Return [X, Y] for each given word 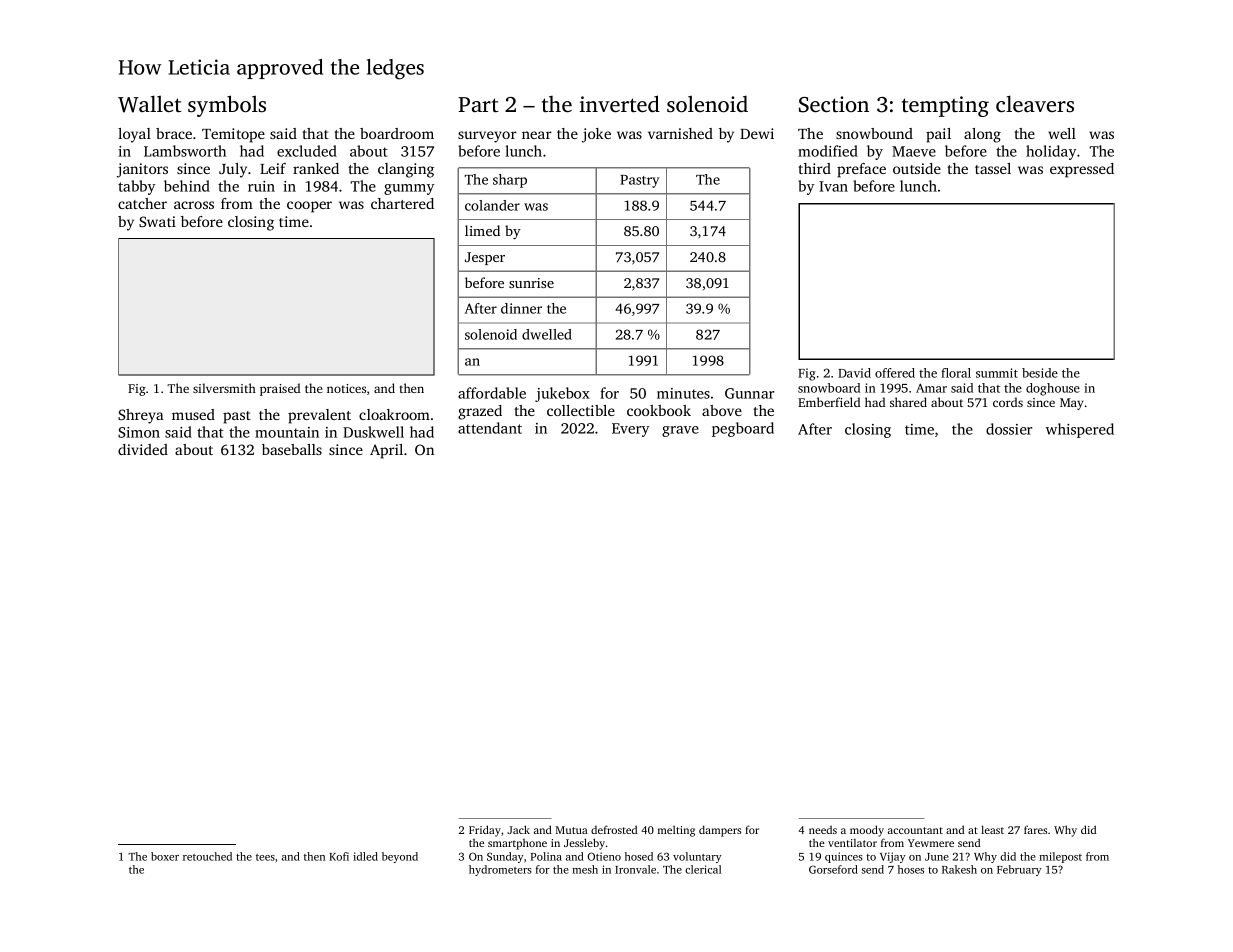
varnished [680, 133]
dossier [1009, 429]
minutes [683, 393]
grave [680, 431]
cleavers [1035, 103]
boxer [165, 856]
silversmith [224, 388]
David [854, 373]
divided [143, 449]
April [386, 451]
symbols [227, 106]
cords [1008, 402]
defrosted [614, 829]
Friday [485, 831]
